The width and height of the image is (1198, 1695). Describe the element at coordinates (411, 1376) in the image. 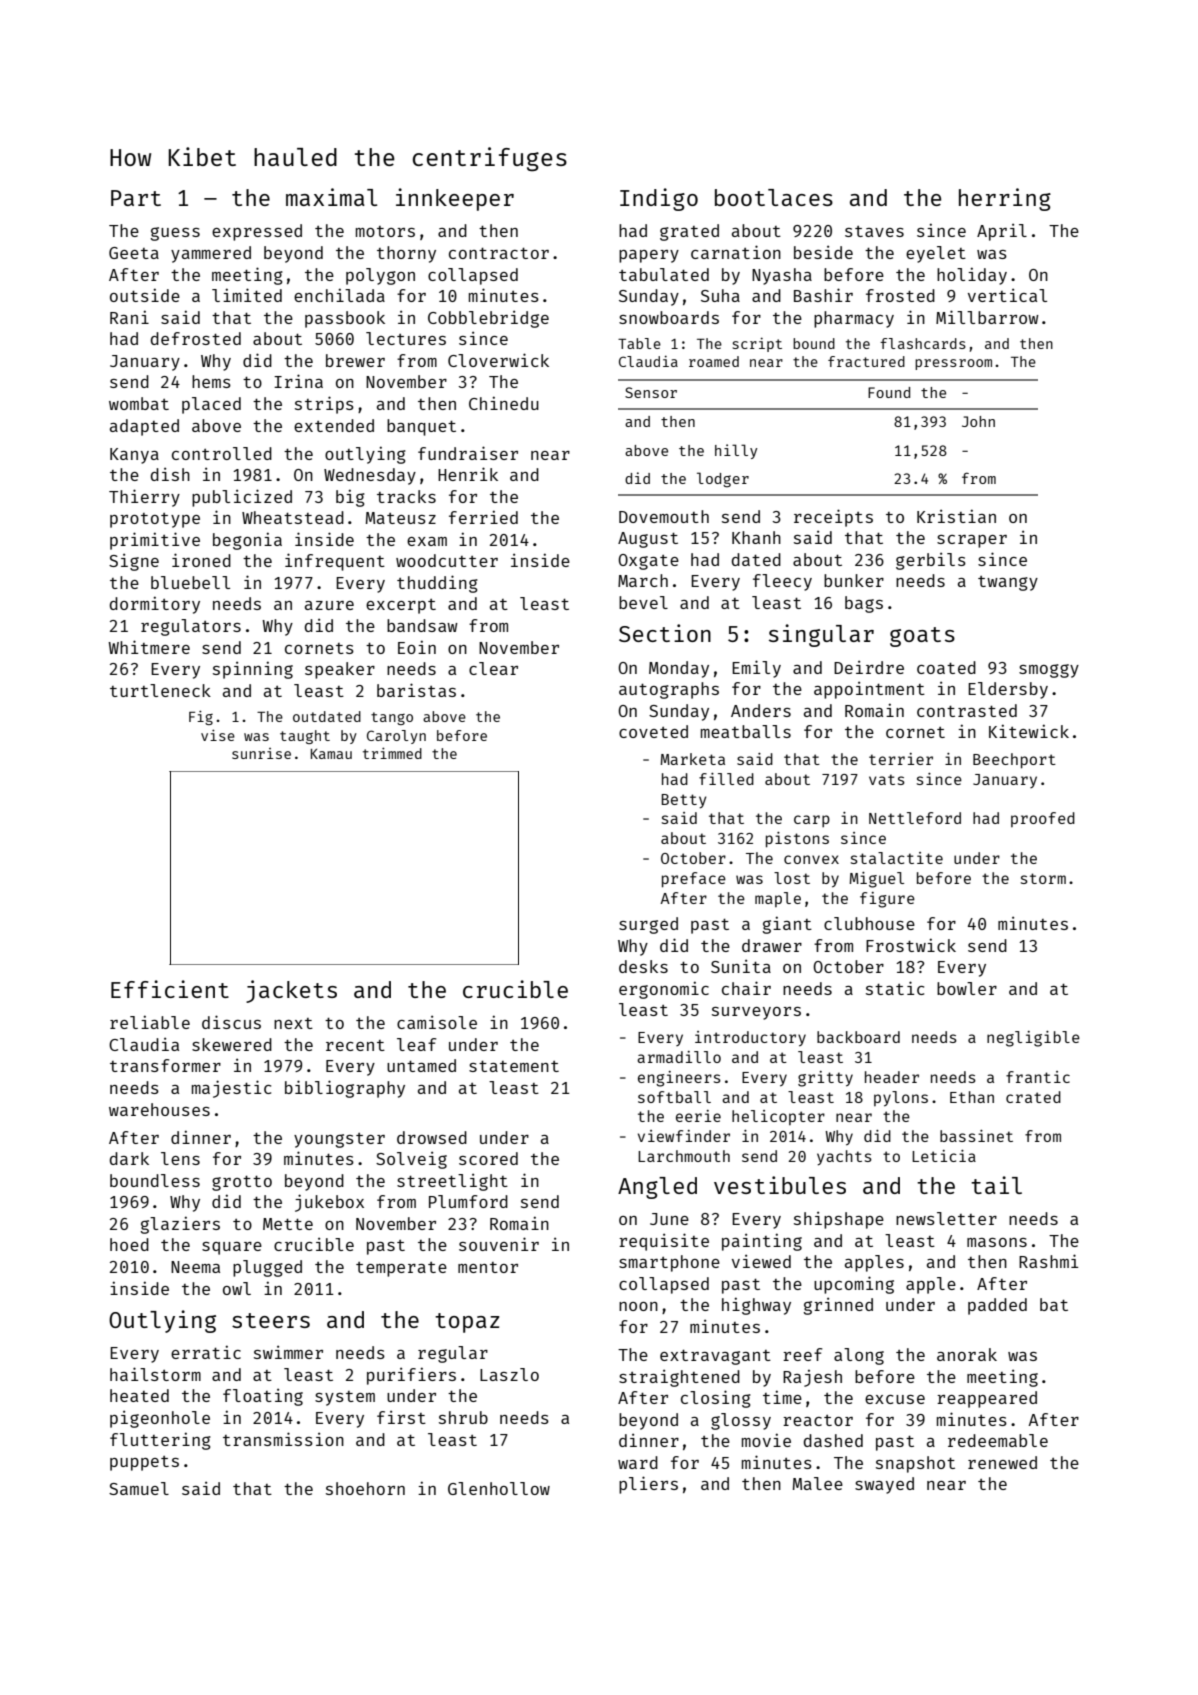

I see `purifiers` at that location.
